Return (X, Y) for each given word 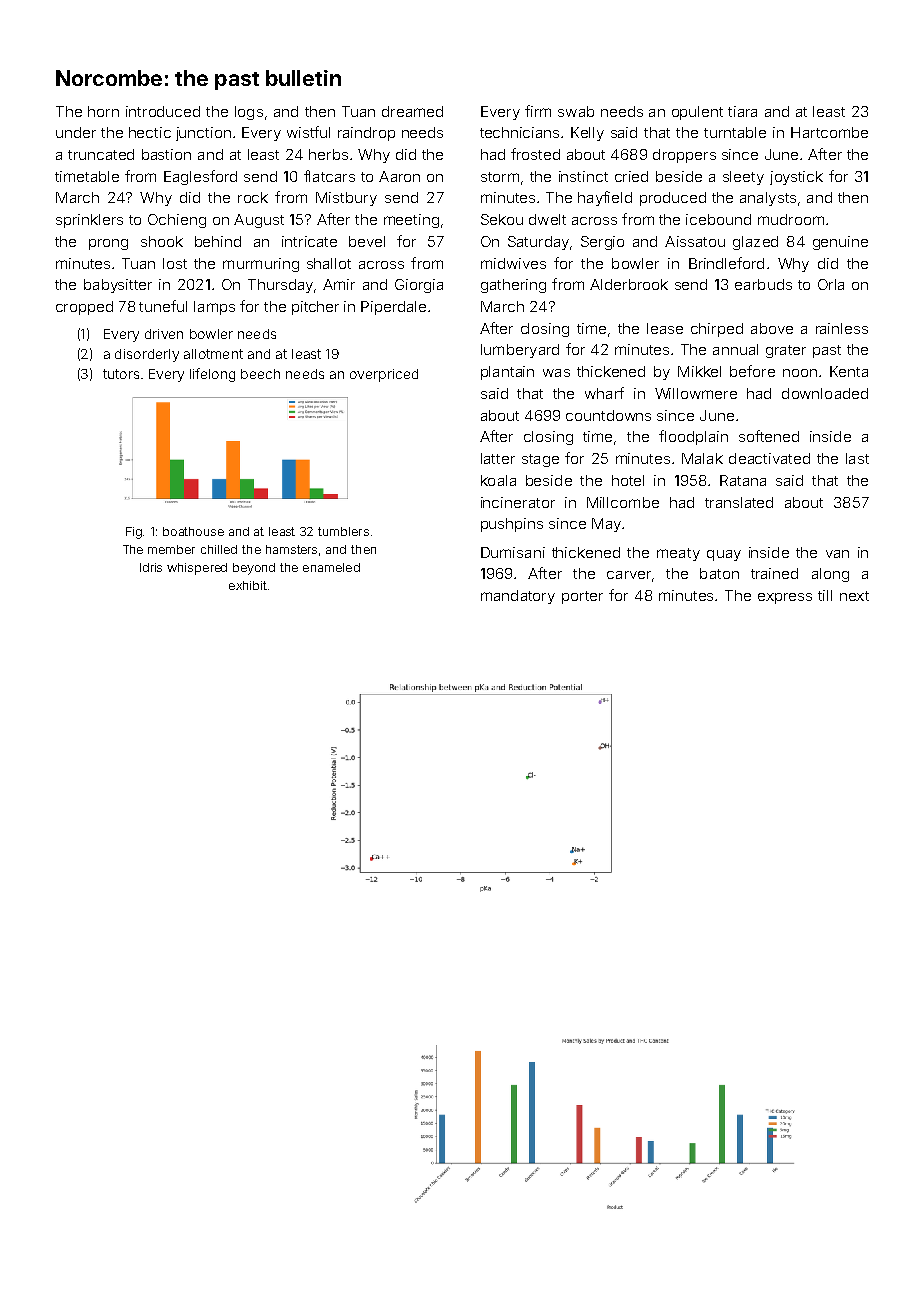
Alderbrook (629, 284)
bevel (367, 241)
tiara (742, 111)
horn (103, 111)
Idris (151, 567)
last (857, 458)
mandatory (518, 597)
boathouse (193, 531)
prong (108, 244)
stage (540, 460)
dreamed (412, 111)
